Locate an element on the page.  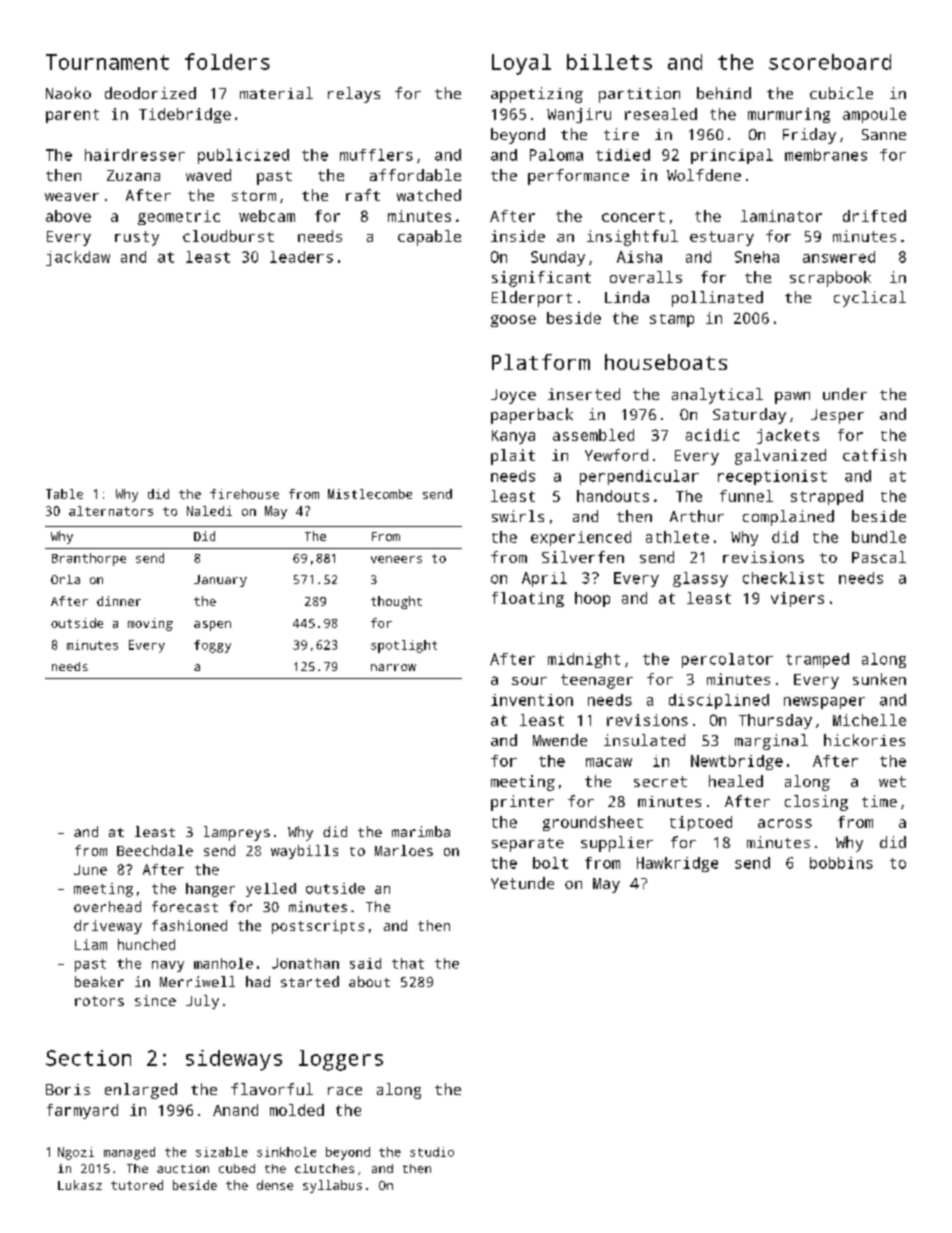
flavorful is located at coordinates (272, 1089).
